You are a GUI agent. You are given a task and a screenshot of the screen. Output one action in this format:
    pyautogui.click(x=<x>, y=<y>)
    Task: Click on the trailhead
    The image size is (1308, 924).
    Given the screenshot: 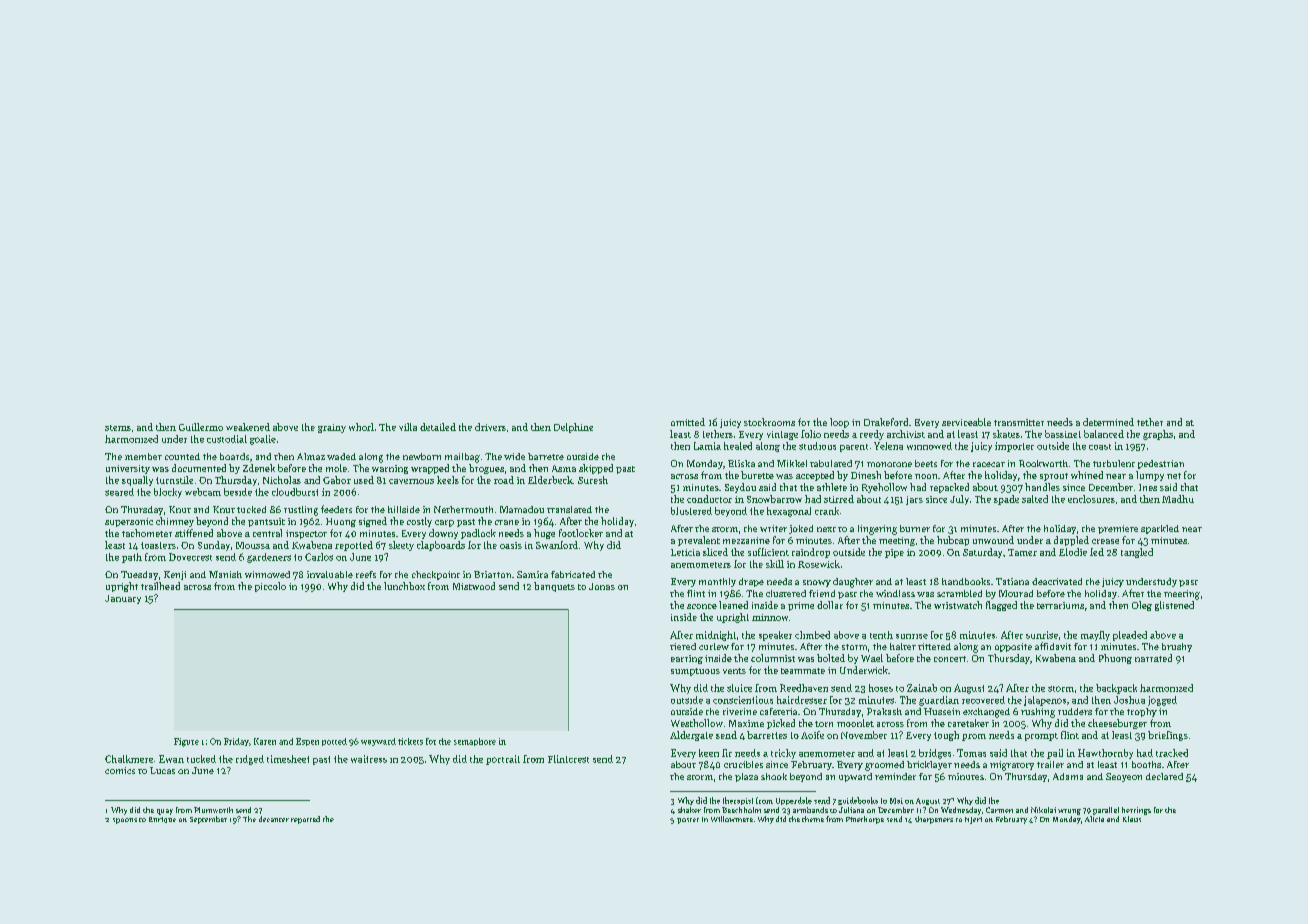 What is the action you would take?
    pyautogui.click(x=160, y=586)
